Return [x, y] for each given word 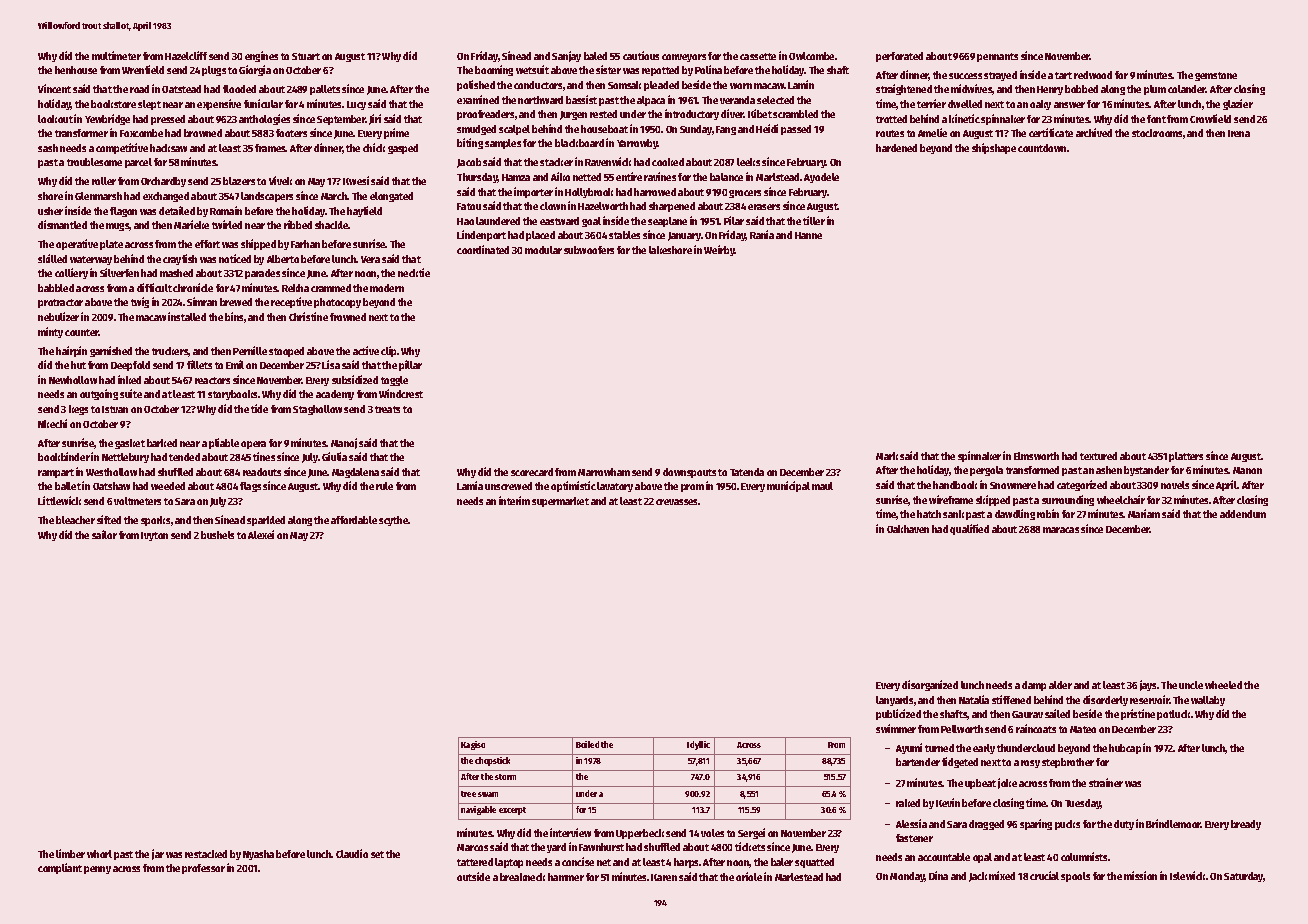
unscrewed [508, 486]
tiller [814, 220]
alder [1060, 685]
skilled [52, 258]
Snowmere [1013, 485]
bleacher [75, 520]
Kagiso [473, 745]
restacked [206, 854]
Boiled [587, 744]
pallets [325, 90]
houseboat [604, 129]
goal [591, 222]
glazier [1238, 104]
